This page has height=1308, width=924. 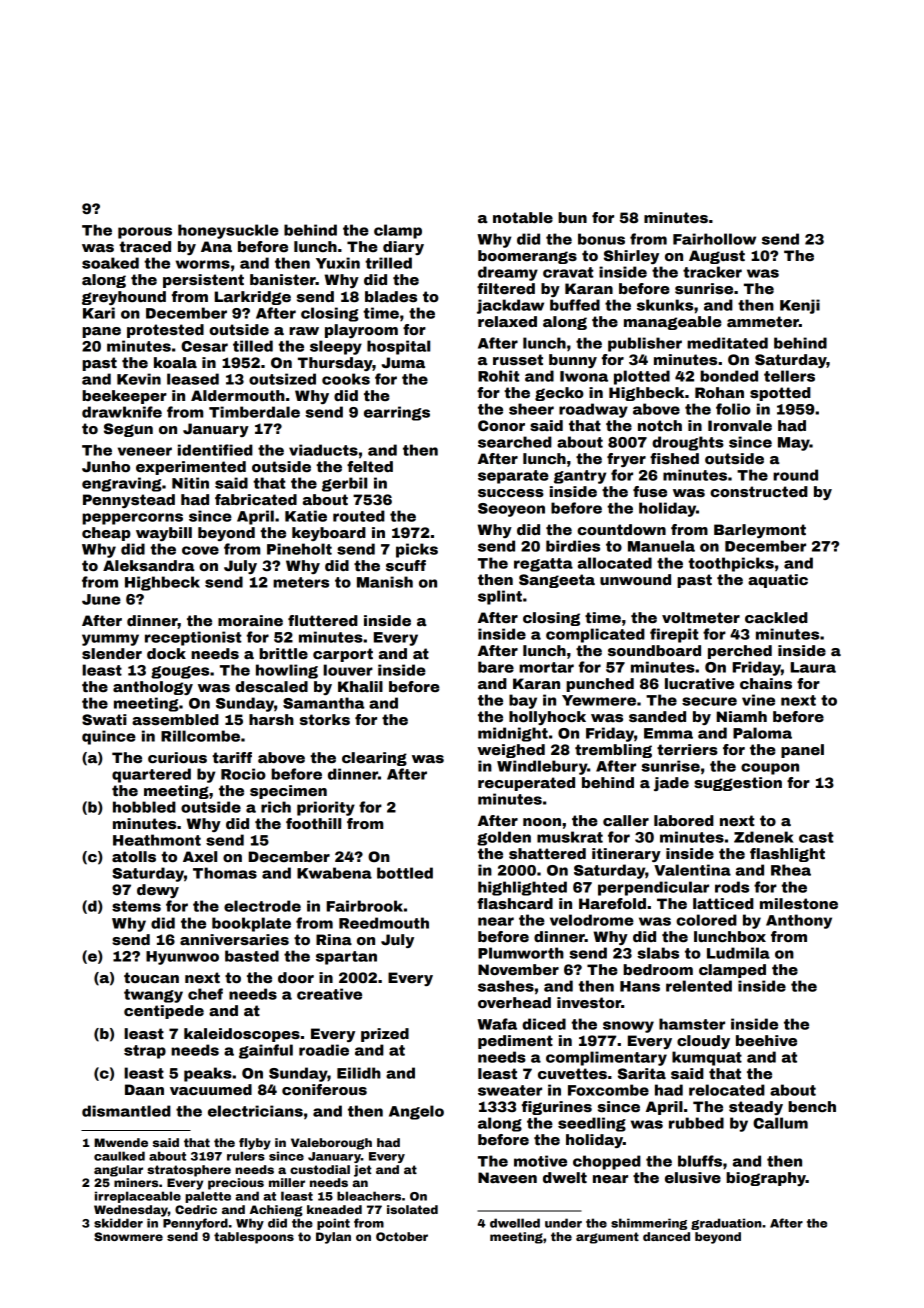 I want to click on bottled, so click(x=405, y=873).
